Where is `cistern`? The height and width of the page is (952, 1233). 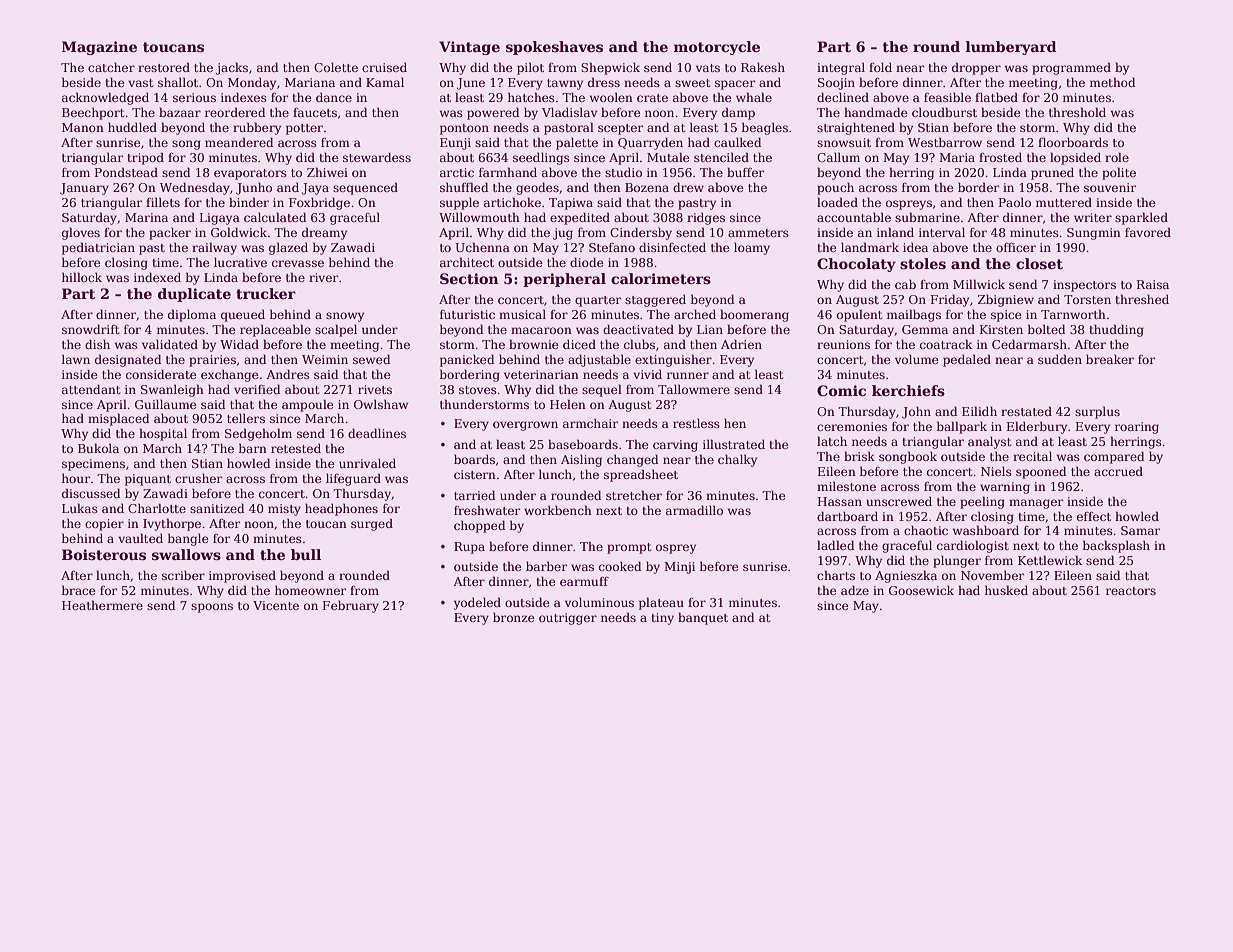 cistern is located at coordinates (475, 474).
